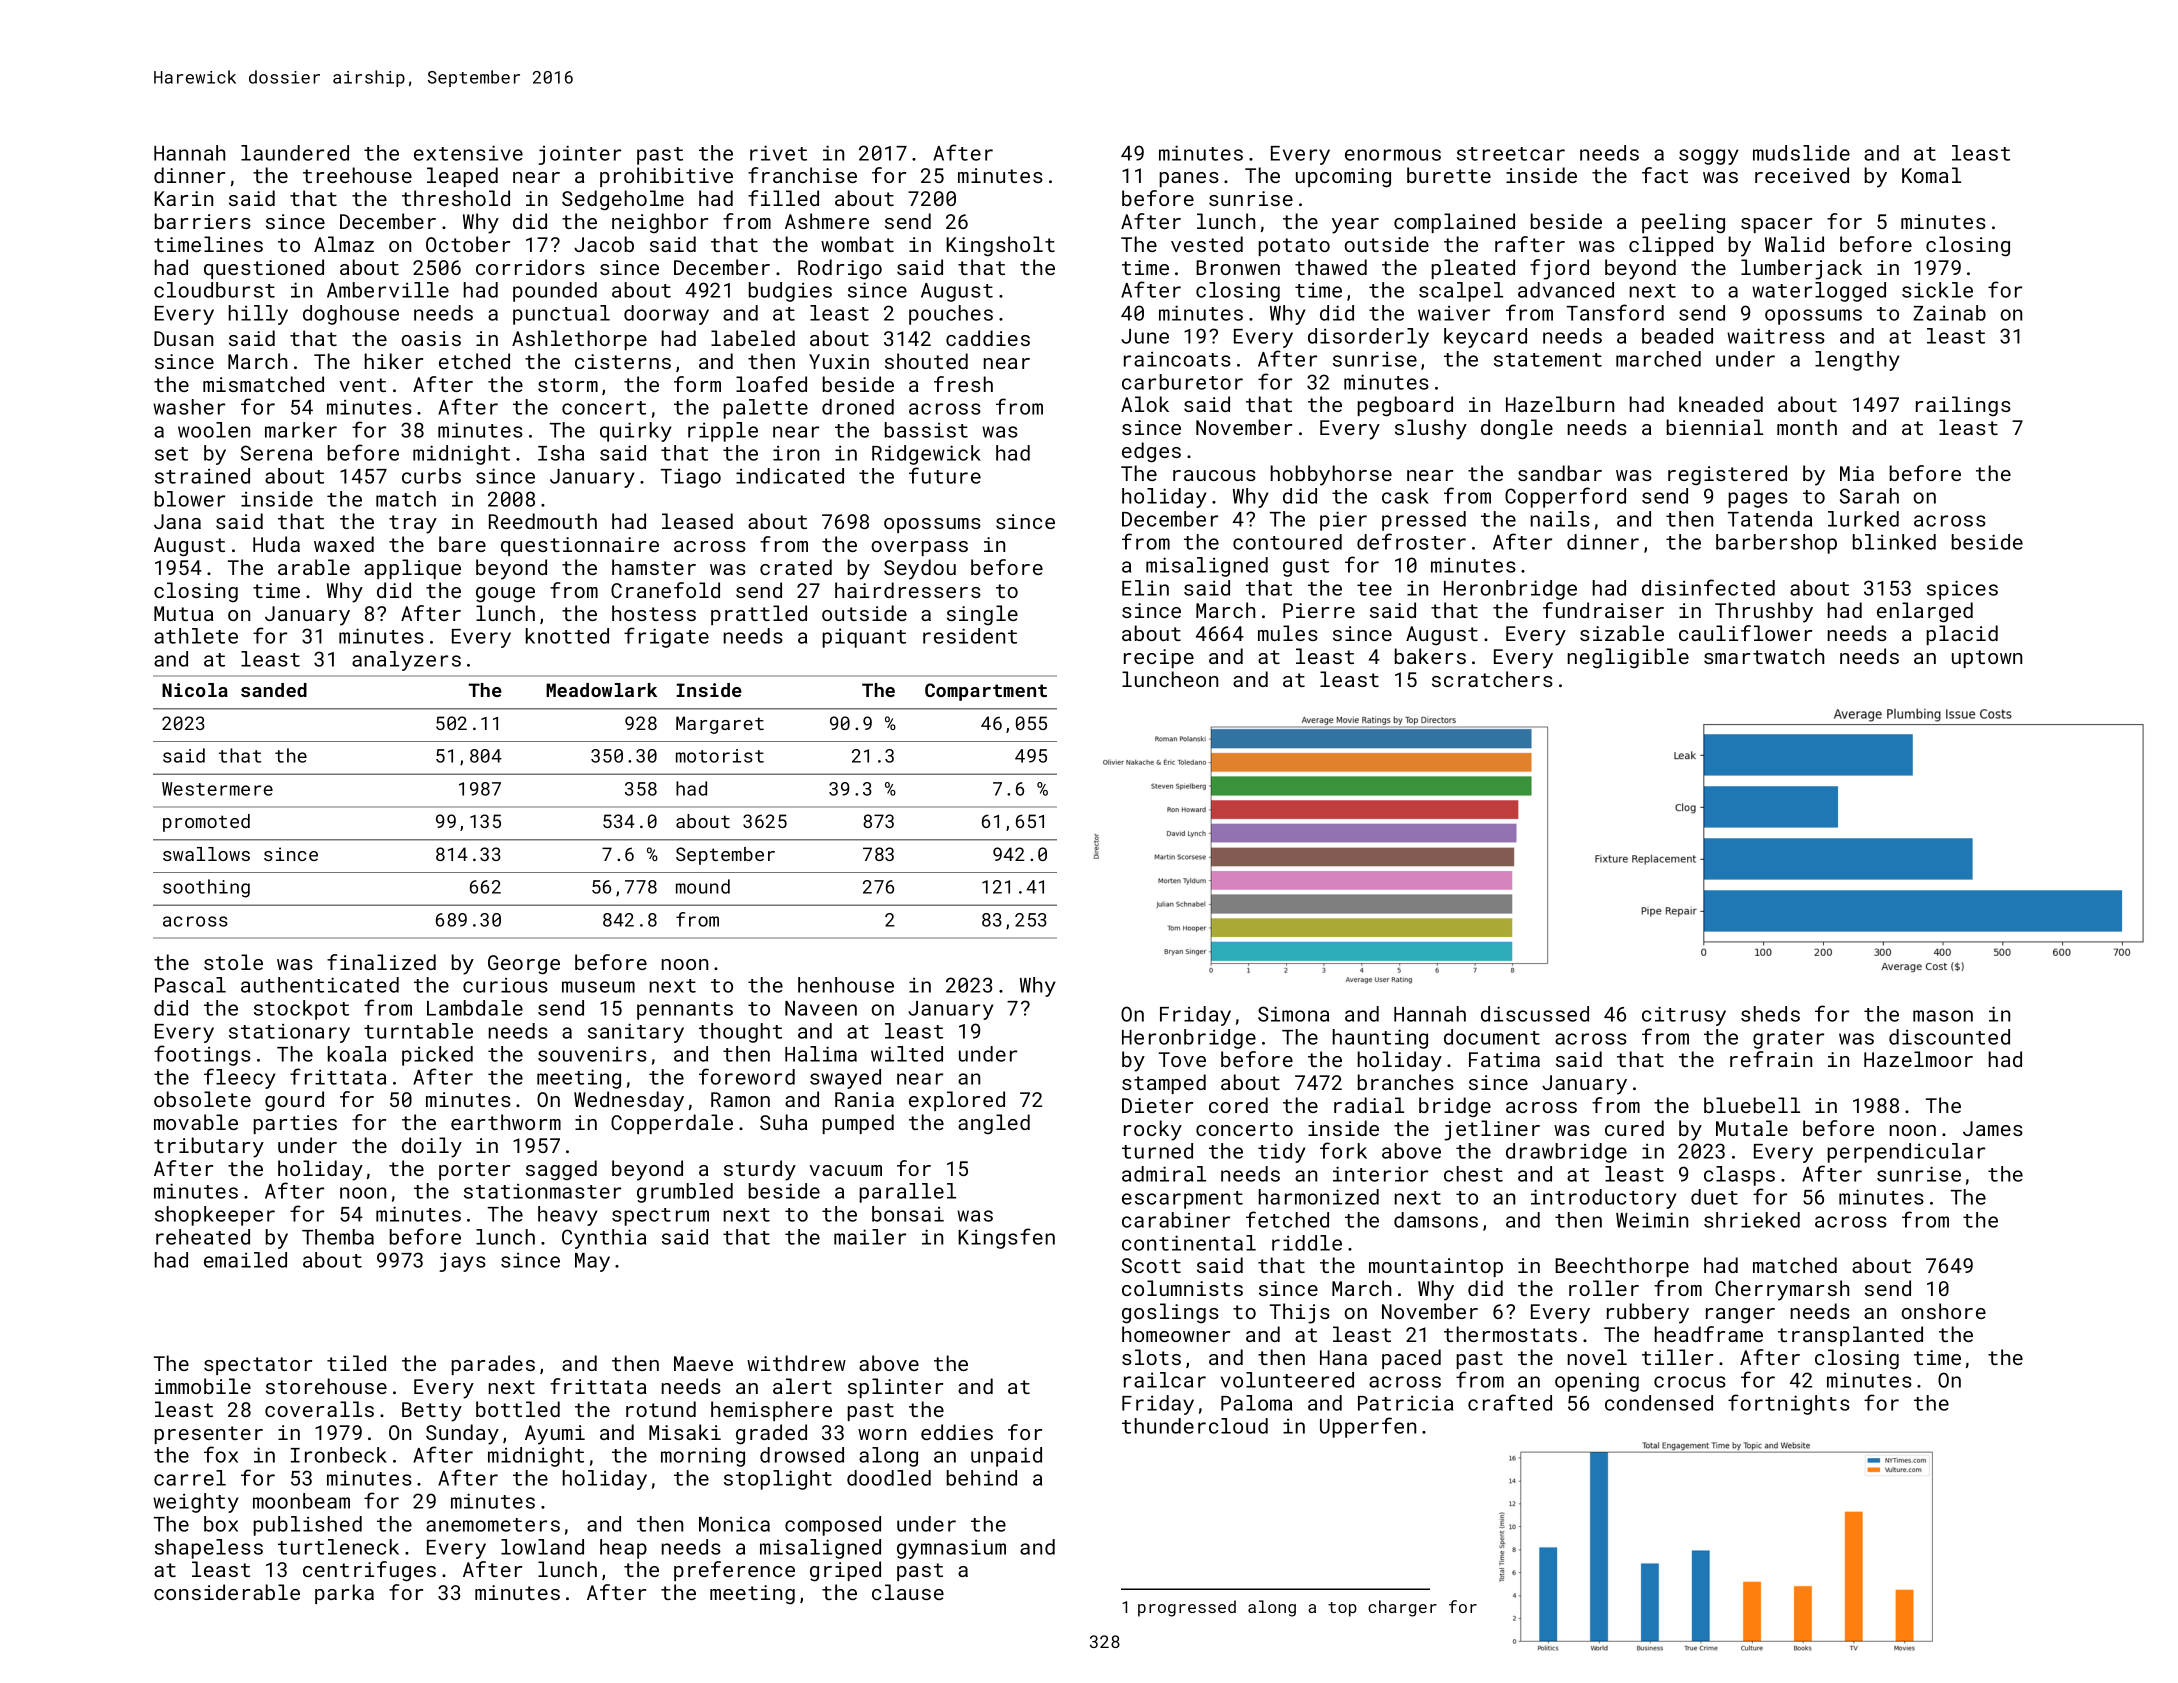 This screenshot has height=1683, width=2178. Describe the element at coordinates (1770, 1014) in the screenshot. I see `sheds` at that location.
